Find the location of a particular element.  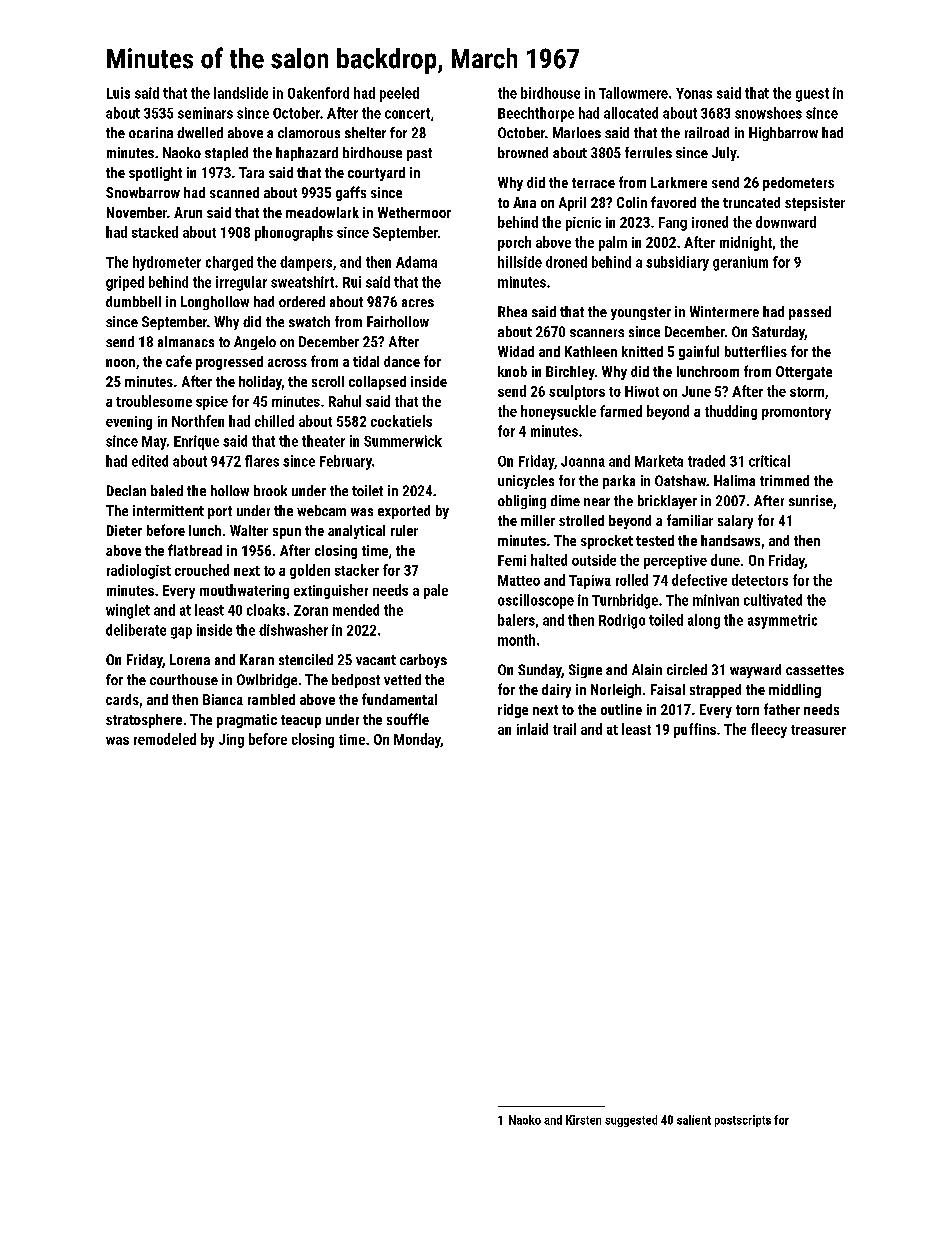

Jing is located at coordinates (231, 741).
